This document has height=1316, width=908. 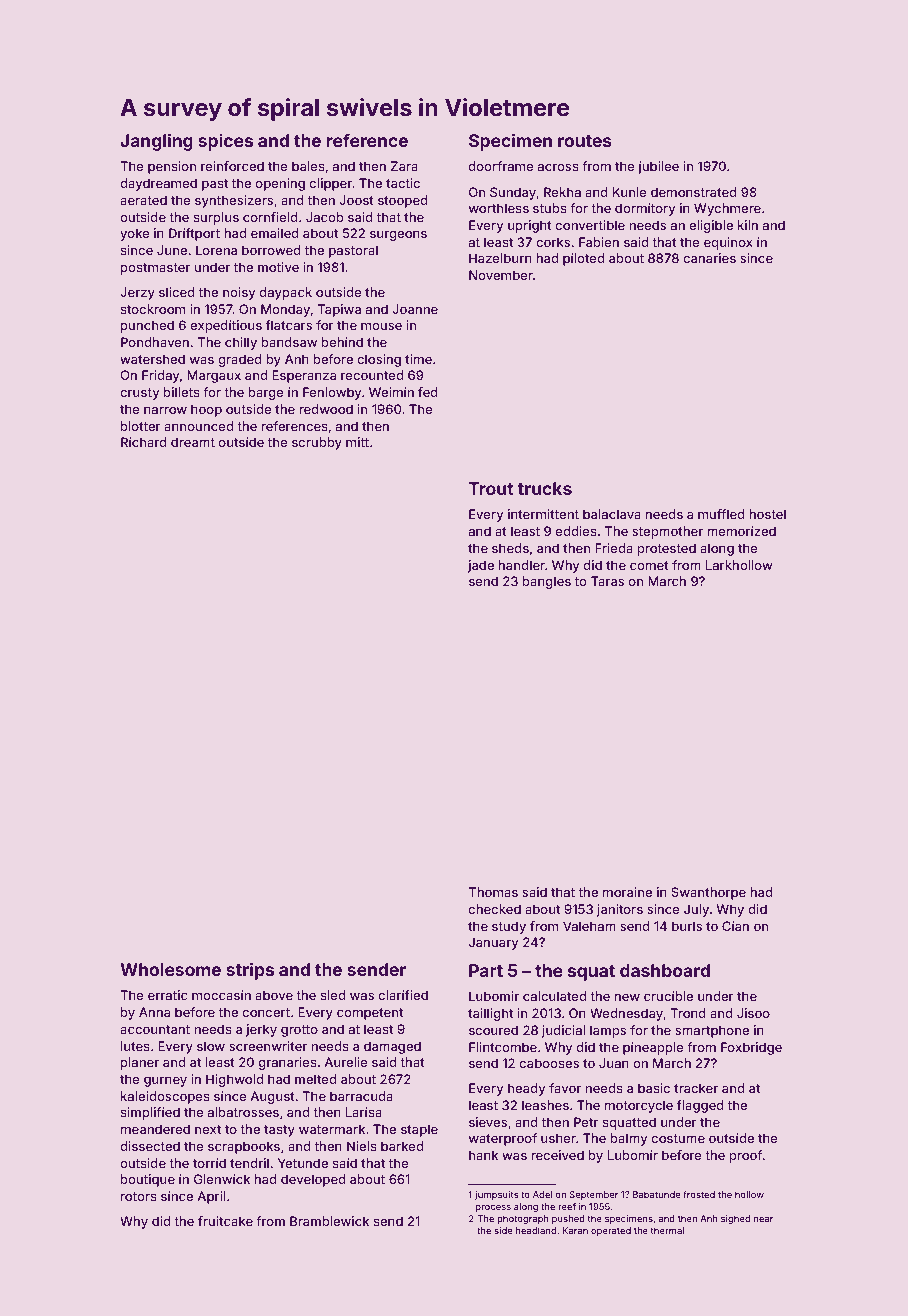 What do you see at coordinates (658, 167) in the document?
I see `jubilee` at bounding box center [658, 167].
